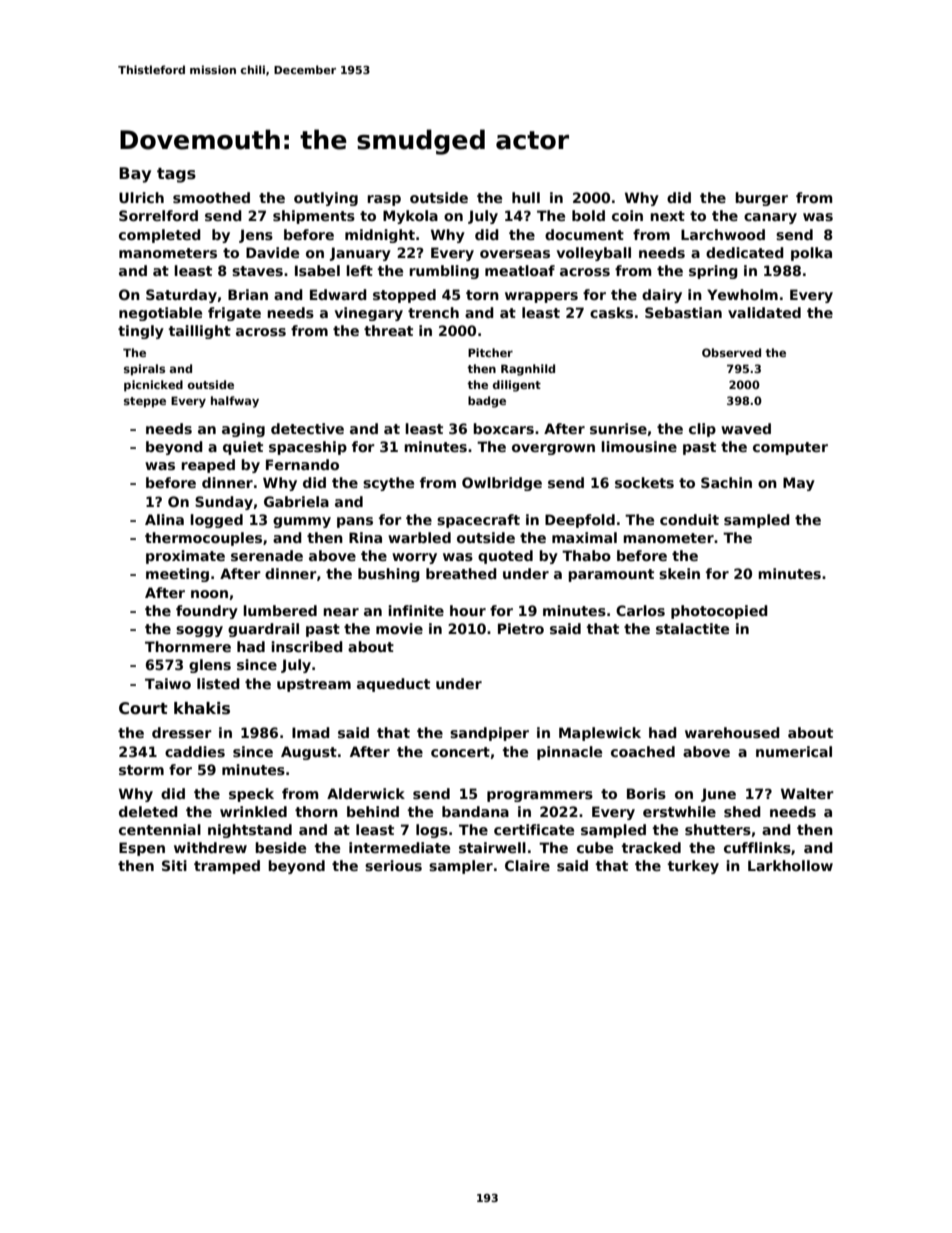 This screenshot has height=1233, width=952. I want to click on Thabo, so click(586, 555).
